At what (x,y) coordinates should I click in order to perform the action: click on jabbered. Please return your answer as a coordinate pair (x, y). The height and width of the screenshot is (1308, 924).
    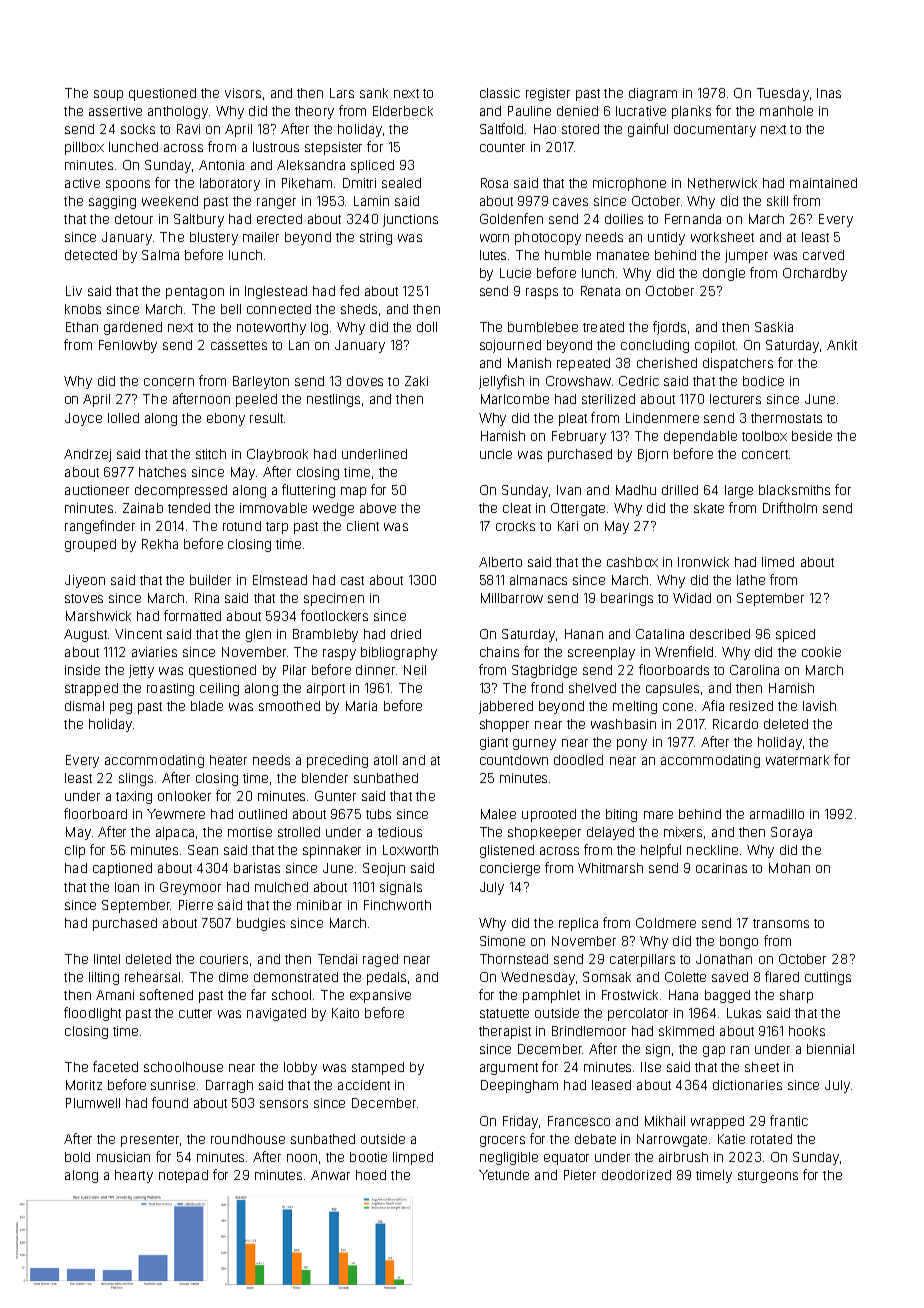
    Looking at the image, I should click on (506, 707).
